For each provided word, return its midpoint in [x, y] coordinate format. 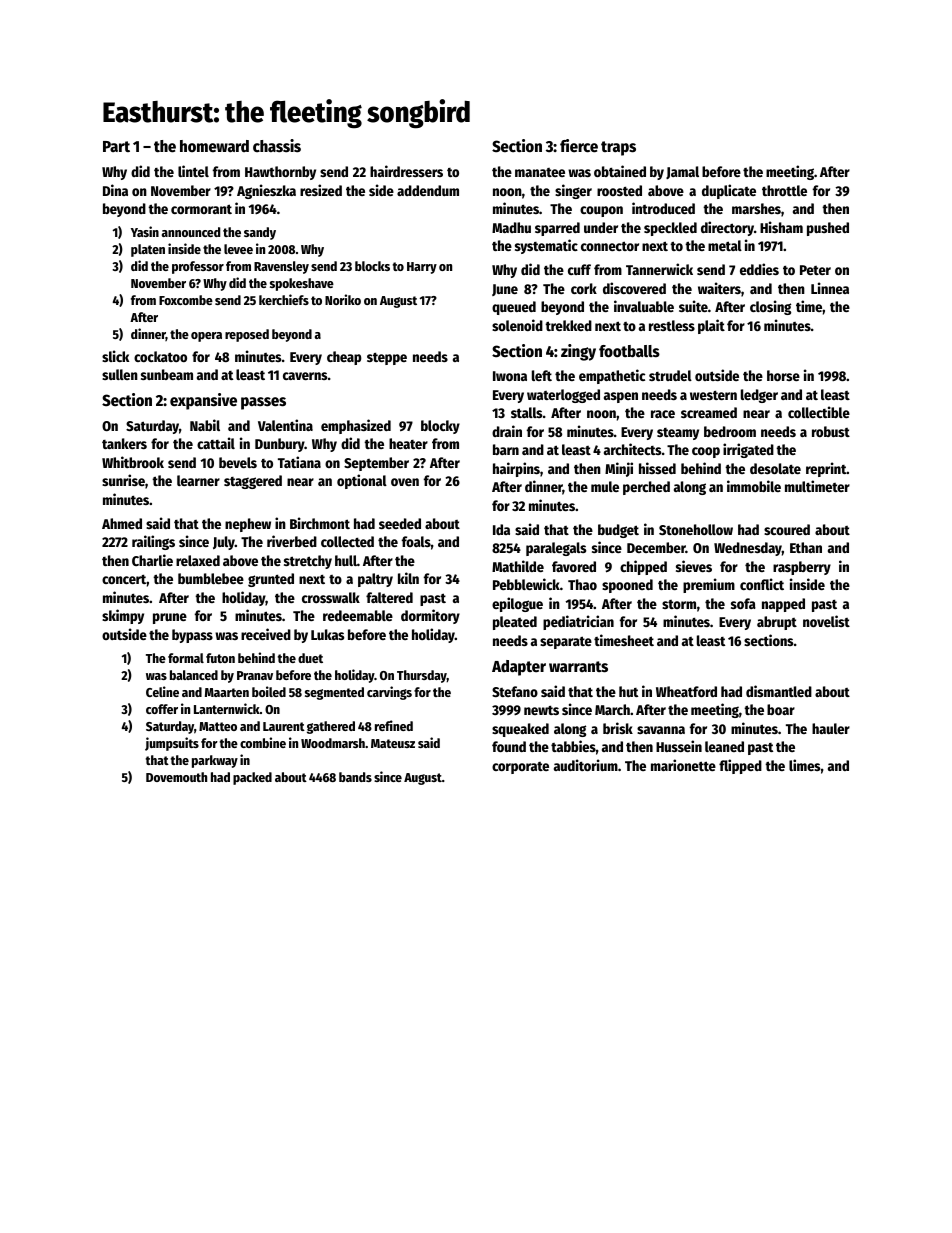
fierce [579, 146]
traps [618, 148]
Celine [162, 691]
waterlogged [563, 396]
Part [116, 146]
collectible [819, 412]
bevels [238, 462]
